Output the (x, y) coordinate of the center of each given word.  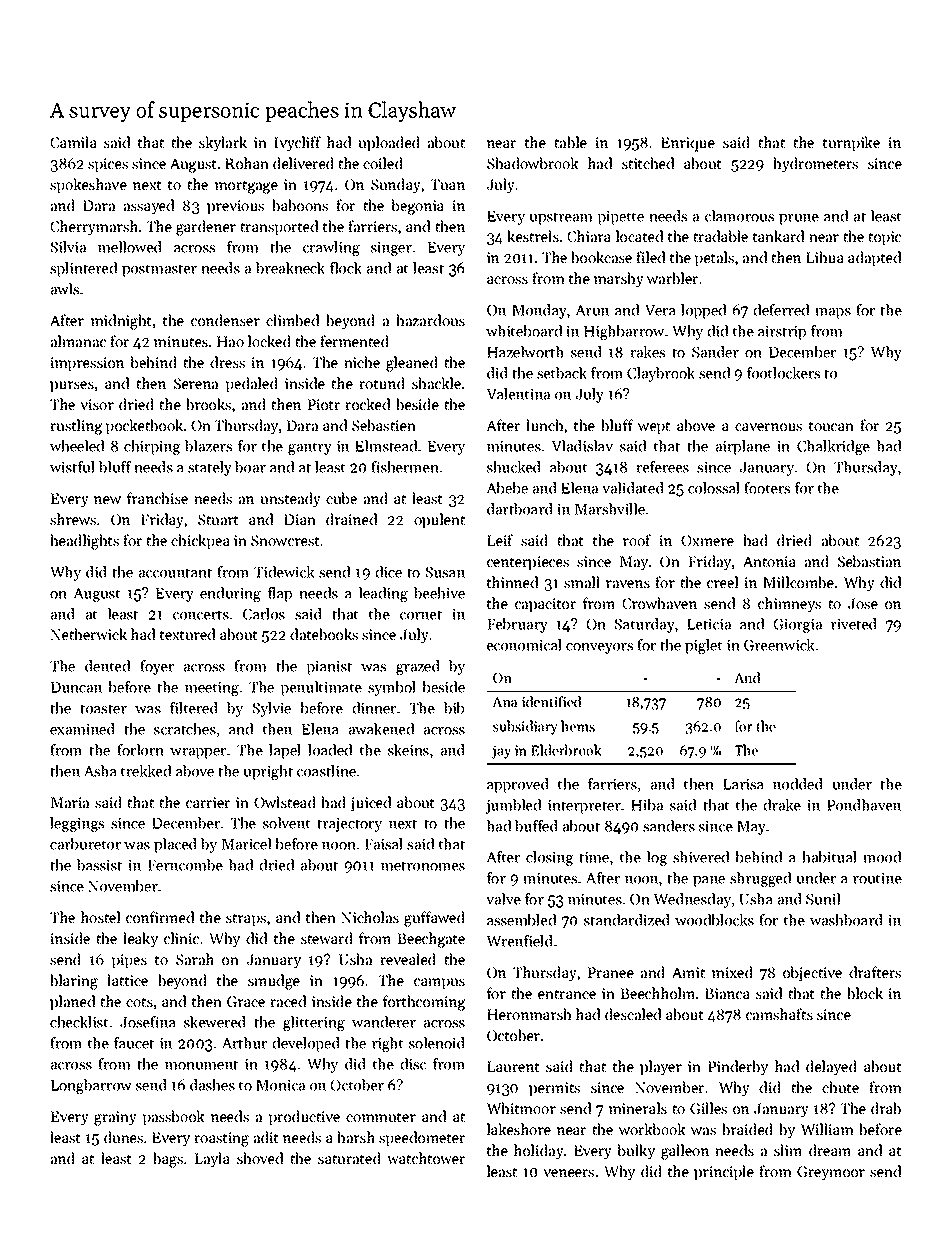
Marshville (610, 509)
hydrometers (815, 165)
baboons (300, 205)
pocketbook (144, 426)
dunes (123, 1137)
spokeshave (88, 185)
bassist (99, 865)
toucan (831, 426)
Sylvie (272, 709)
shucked (514, 467)
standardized (627, 920)
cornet (421, 615)
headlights (84, 542)
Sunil (823, 899)
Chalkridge (833, 447)
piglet (704, 646)
